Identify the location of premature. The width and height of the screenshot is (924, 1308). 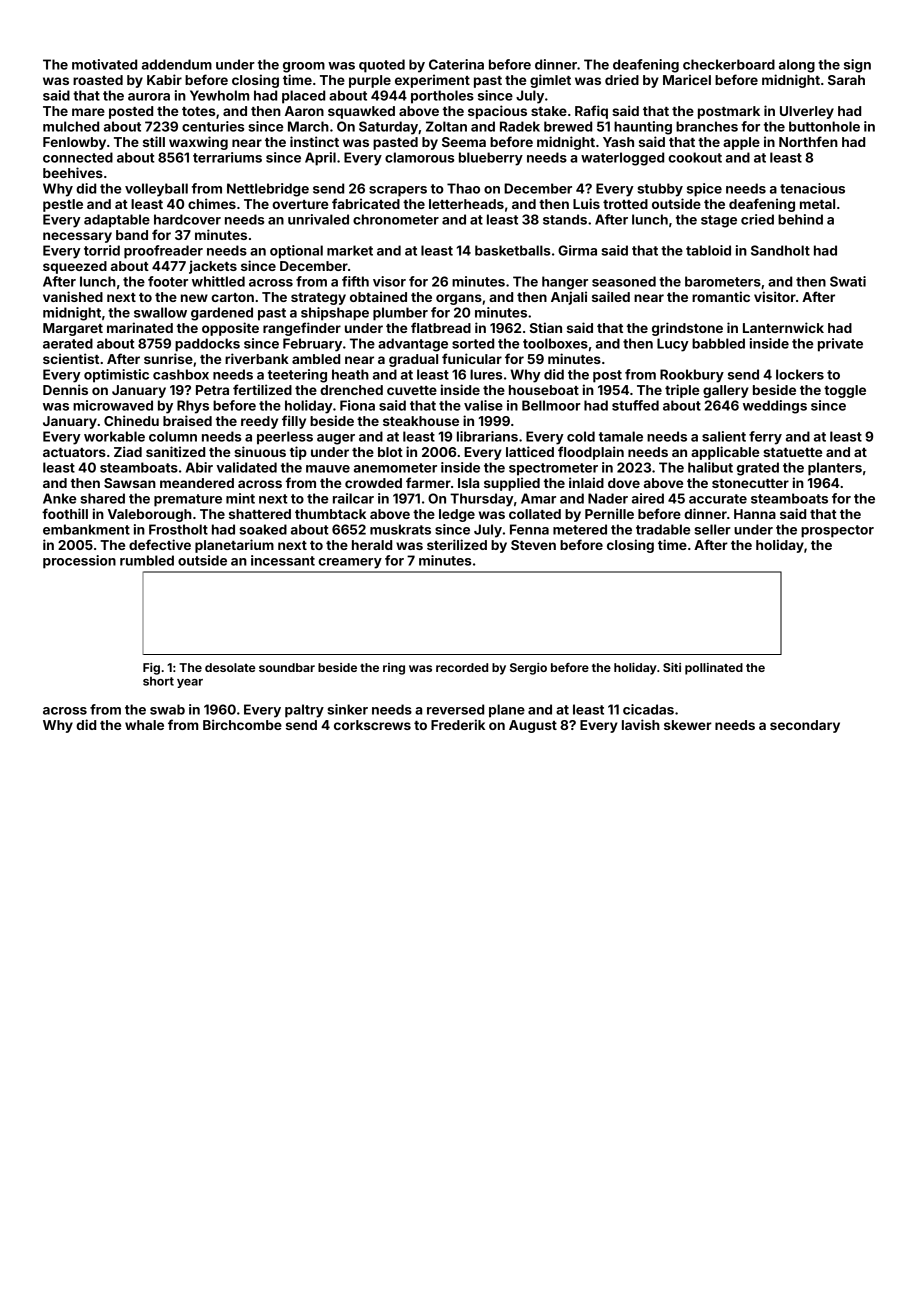
(188, 500).
